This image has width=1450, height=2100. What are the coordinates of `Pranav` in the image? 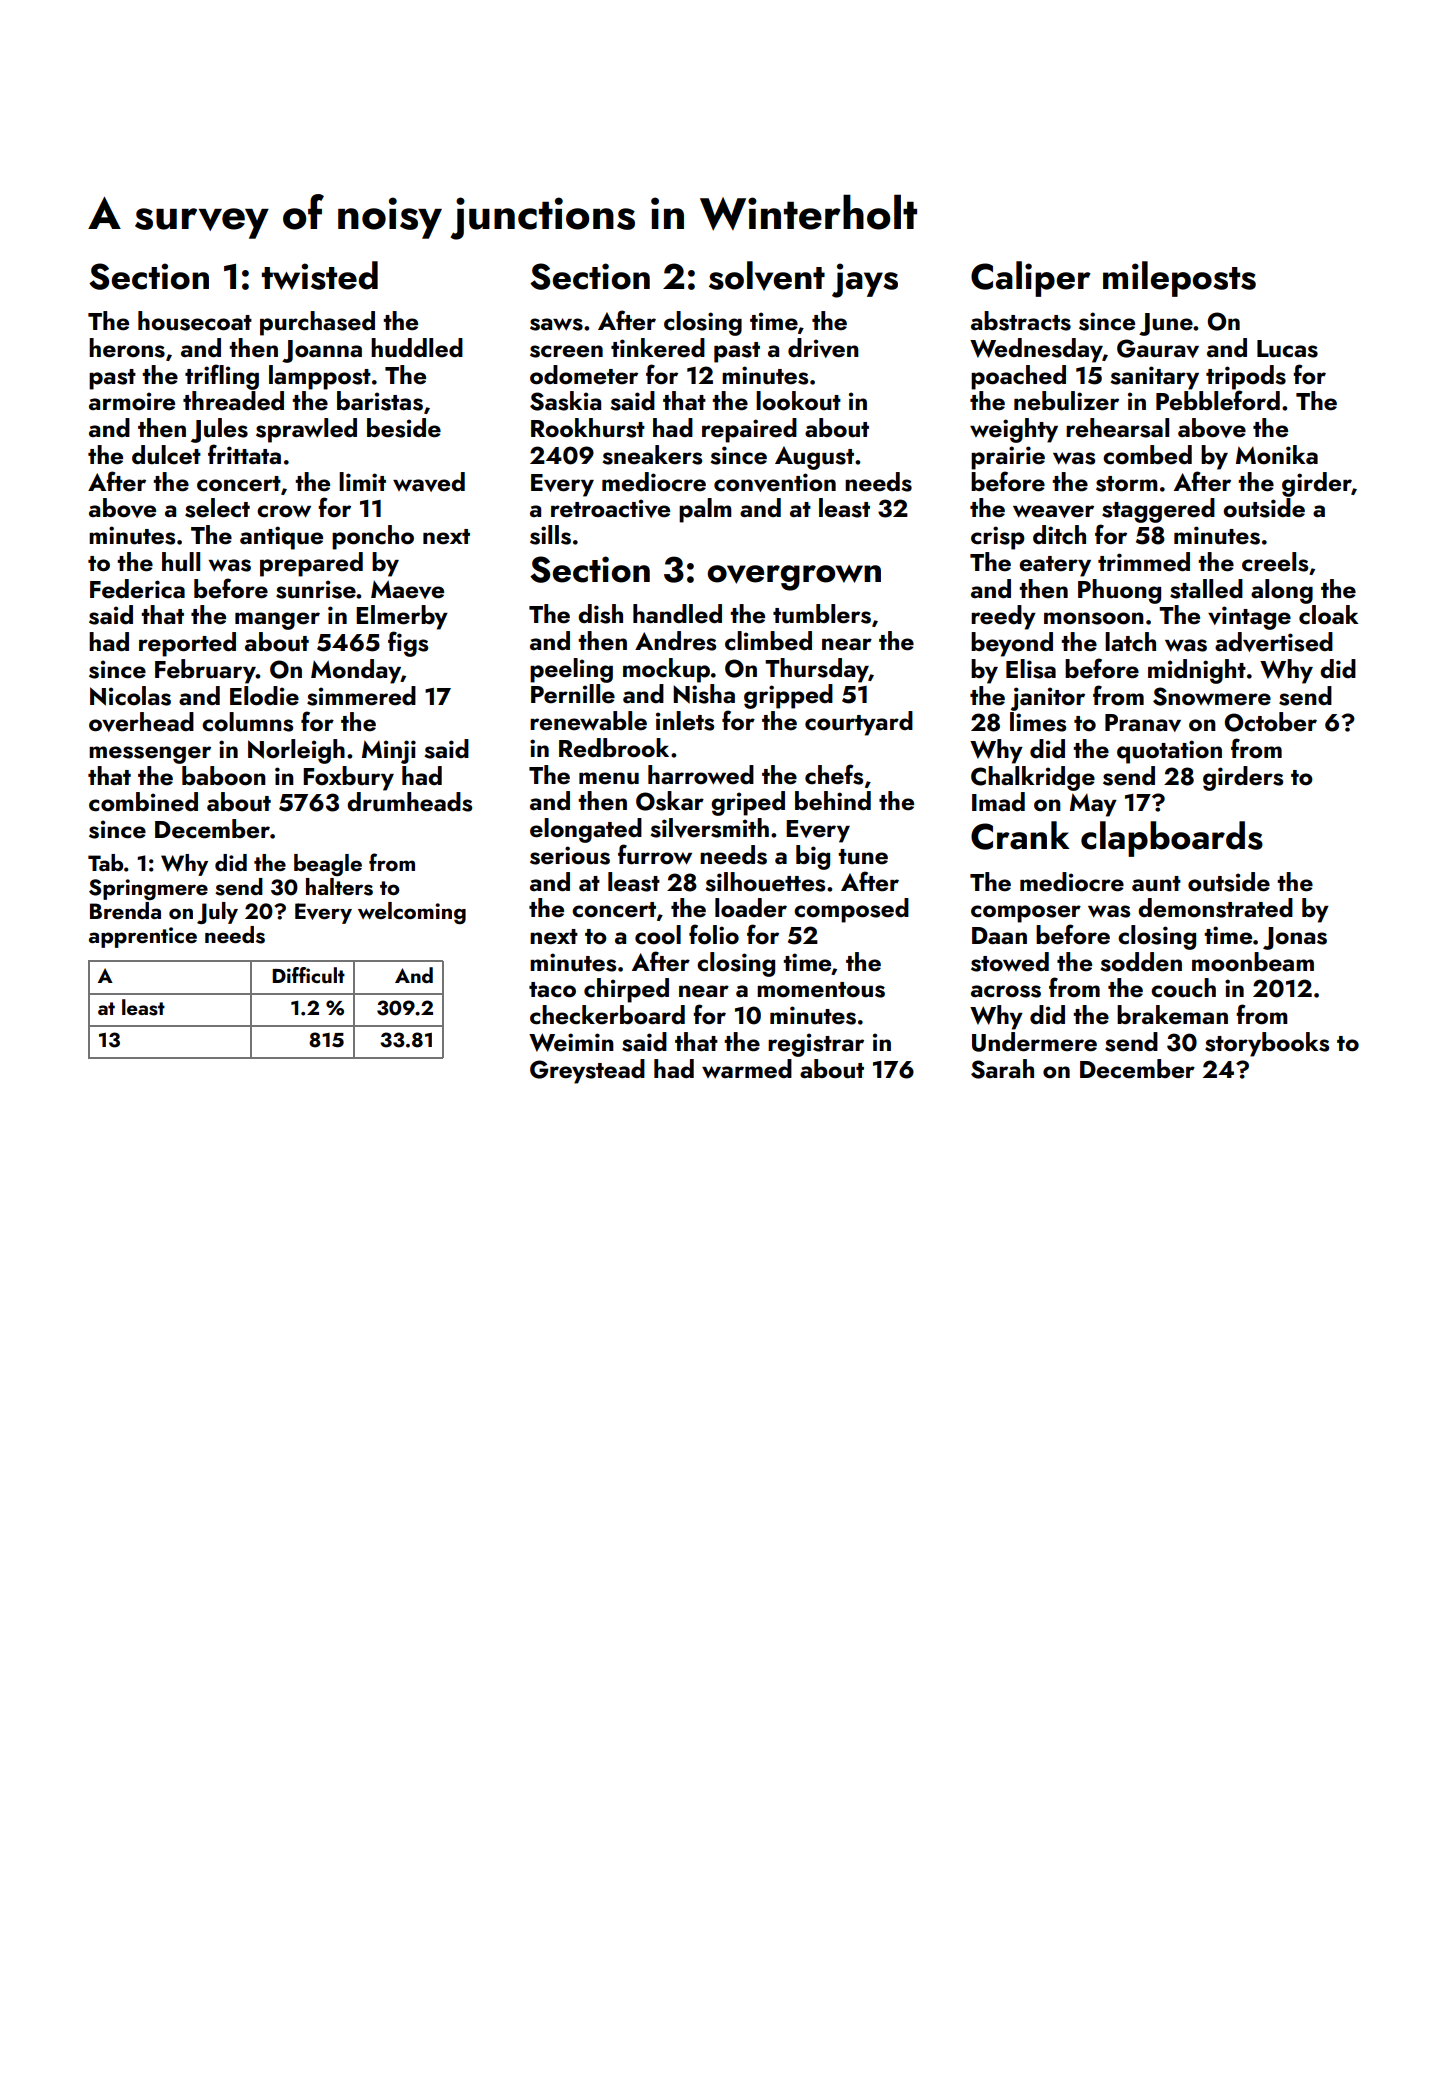 It's located at (1143, 723).
